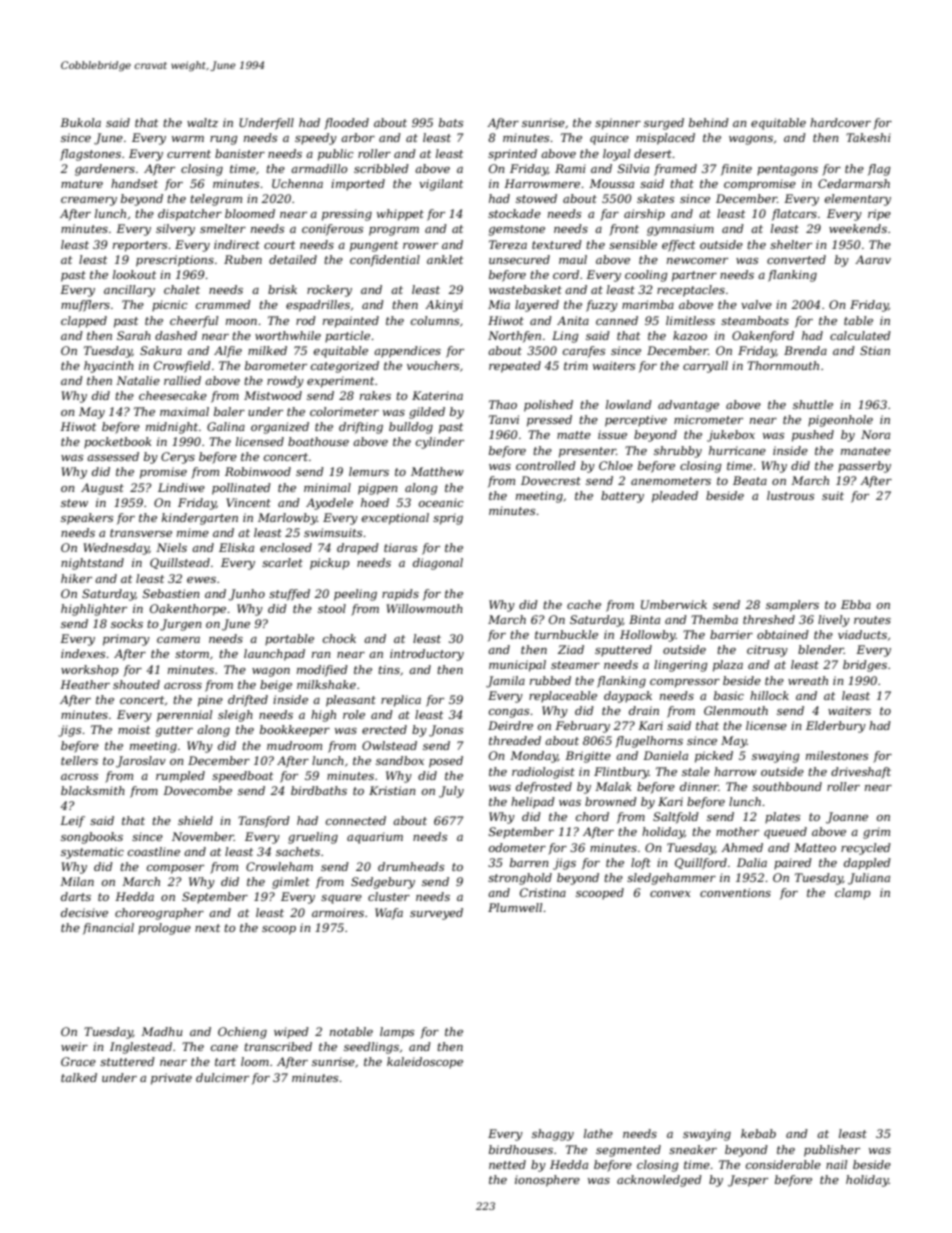  What do you see at coordinates (832, 1151) in the image?
I see `publisher` at bounding box center [832, 1151].
